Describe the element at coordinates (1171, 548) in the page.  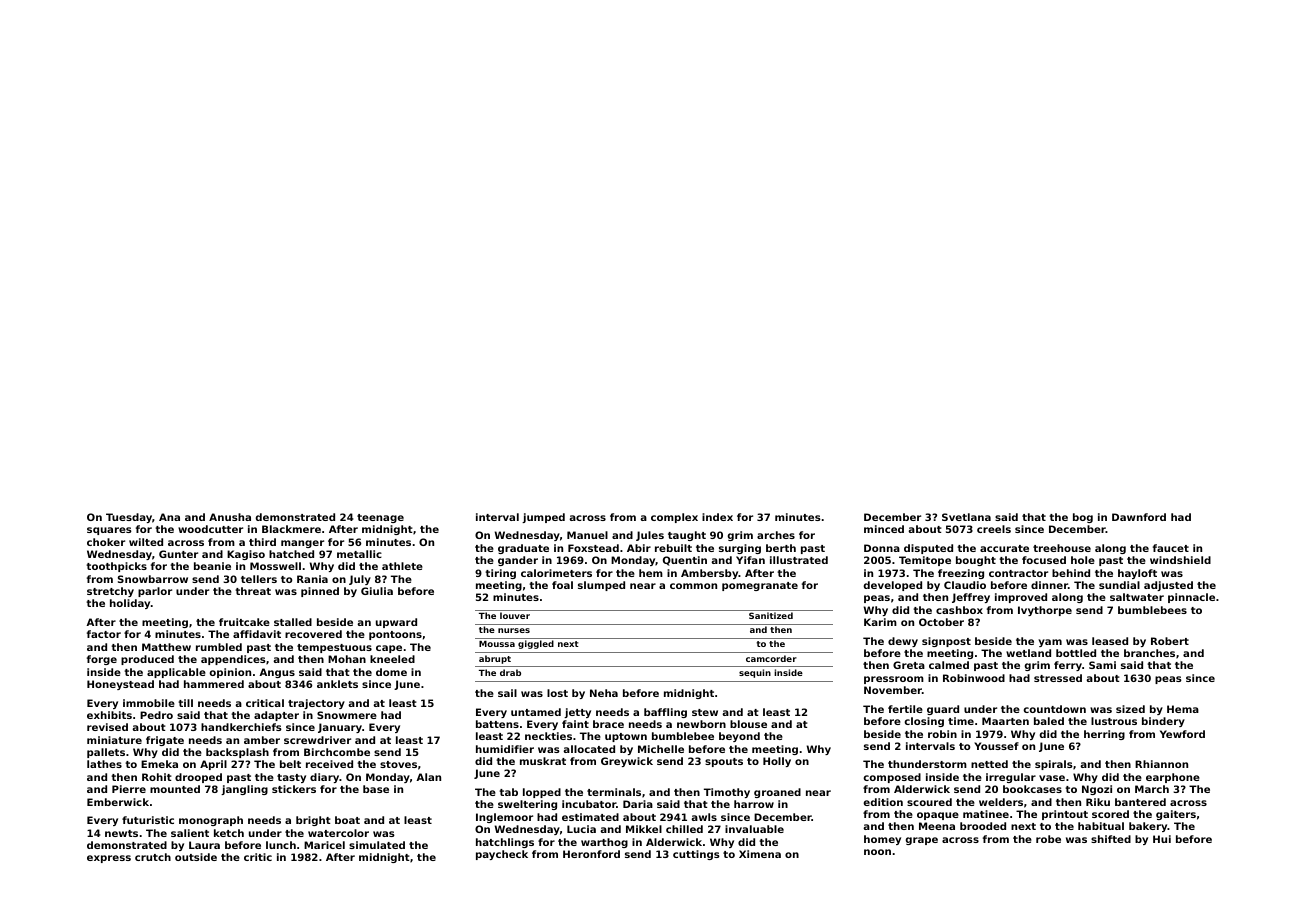
I see `faucet` at that location.
